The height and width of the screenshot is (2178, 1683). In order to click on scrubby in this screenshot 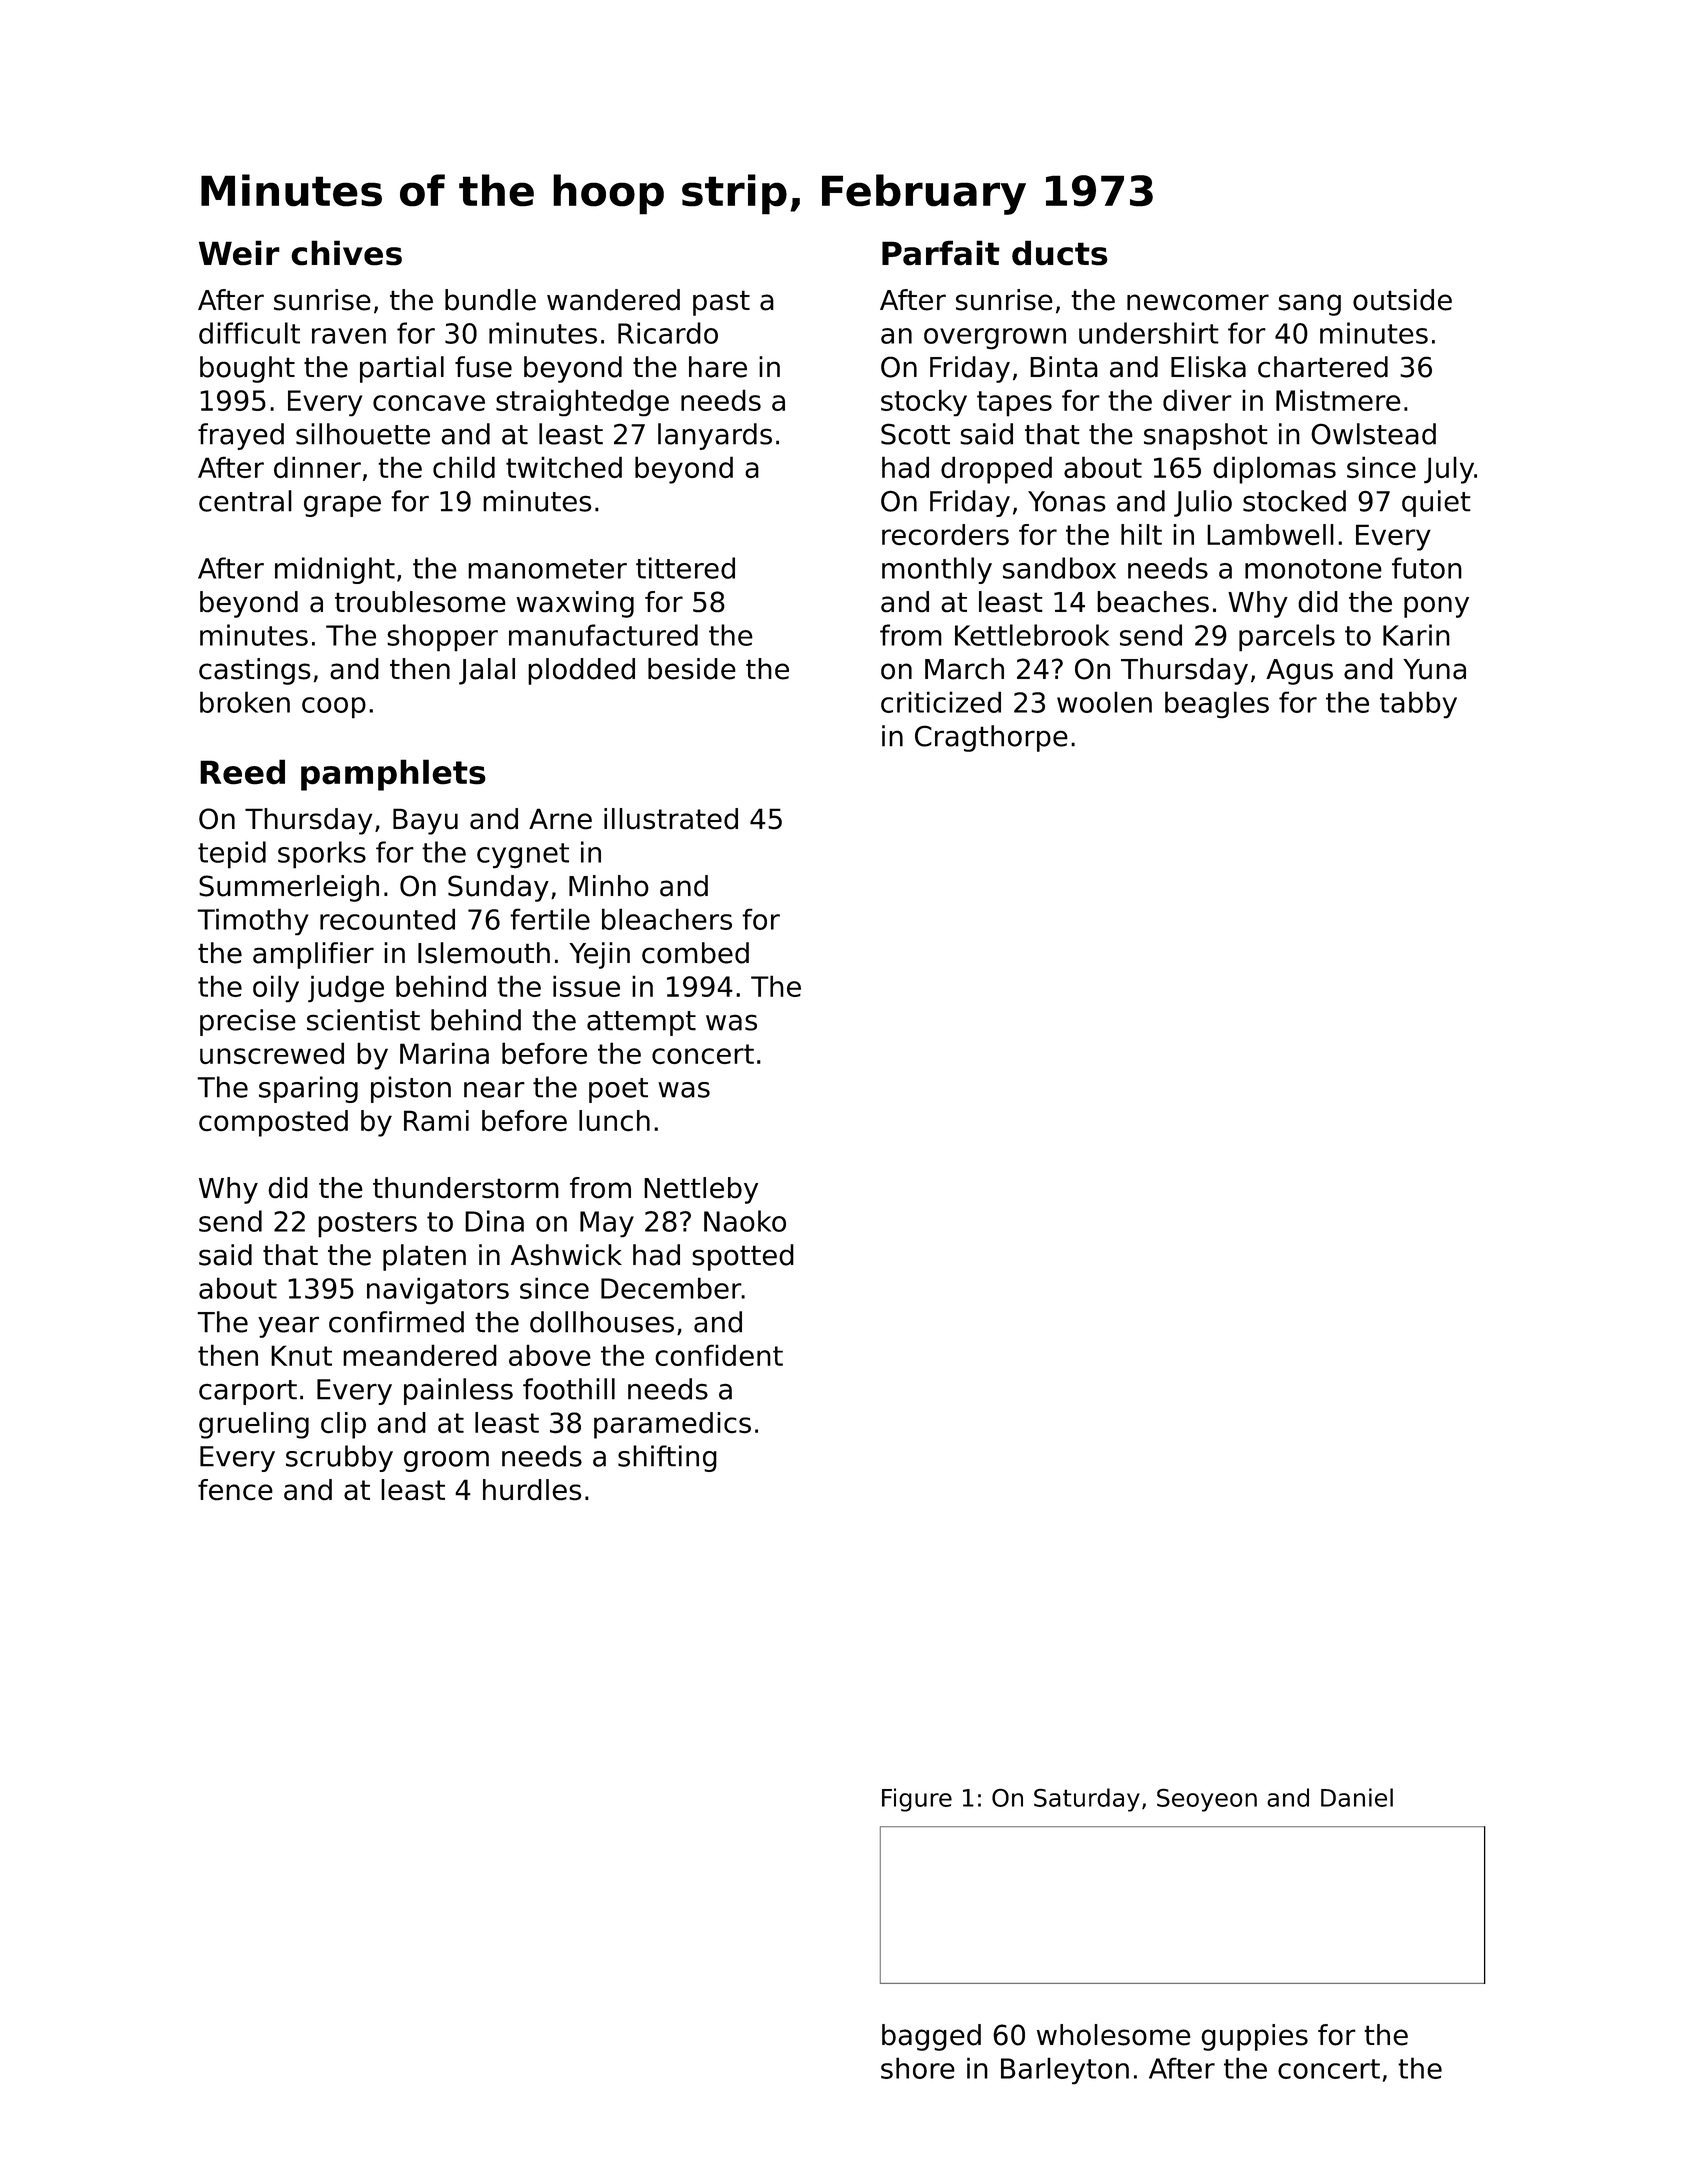, I will do `click(339, 1458)`.
